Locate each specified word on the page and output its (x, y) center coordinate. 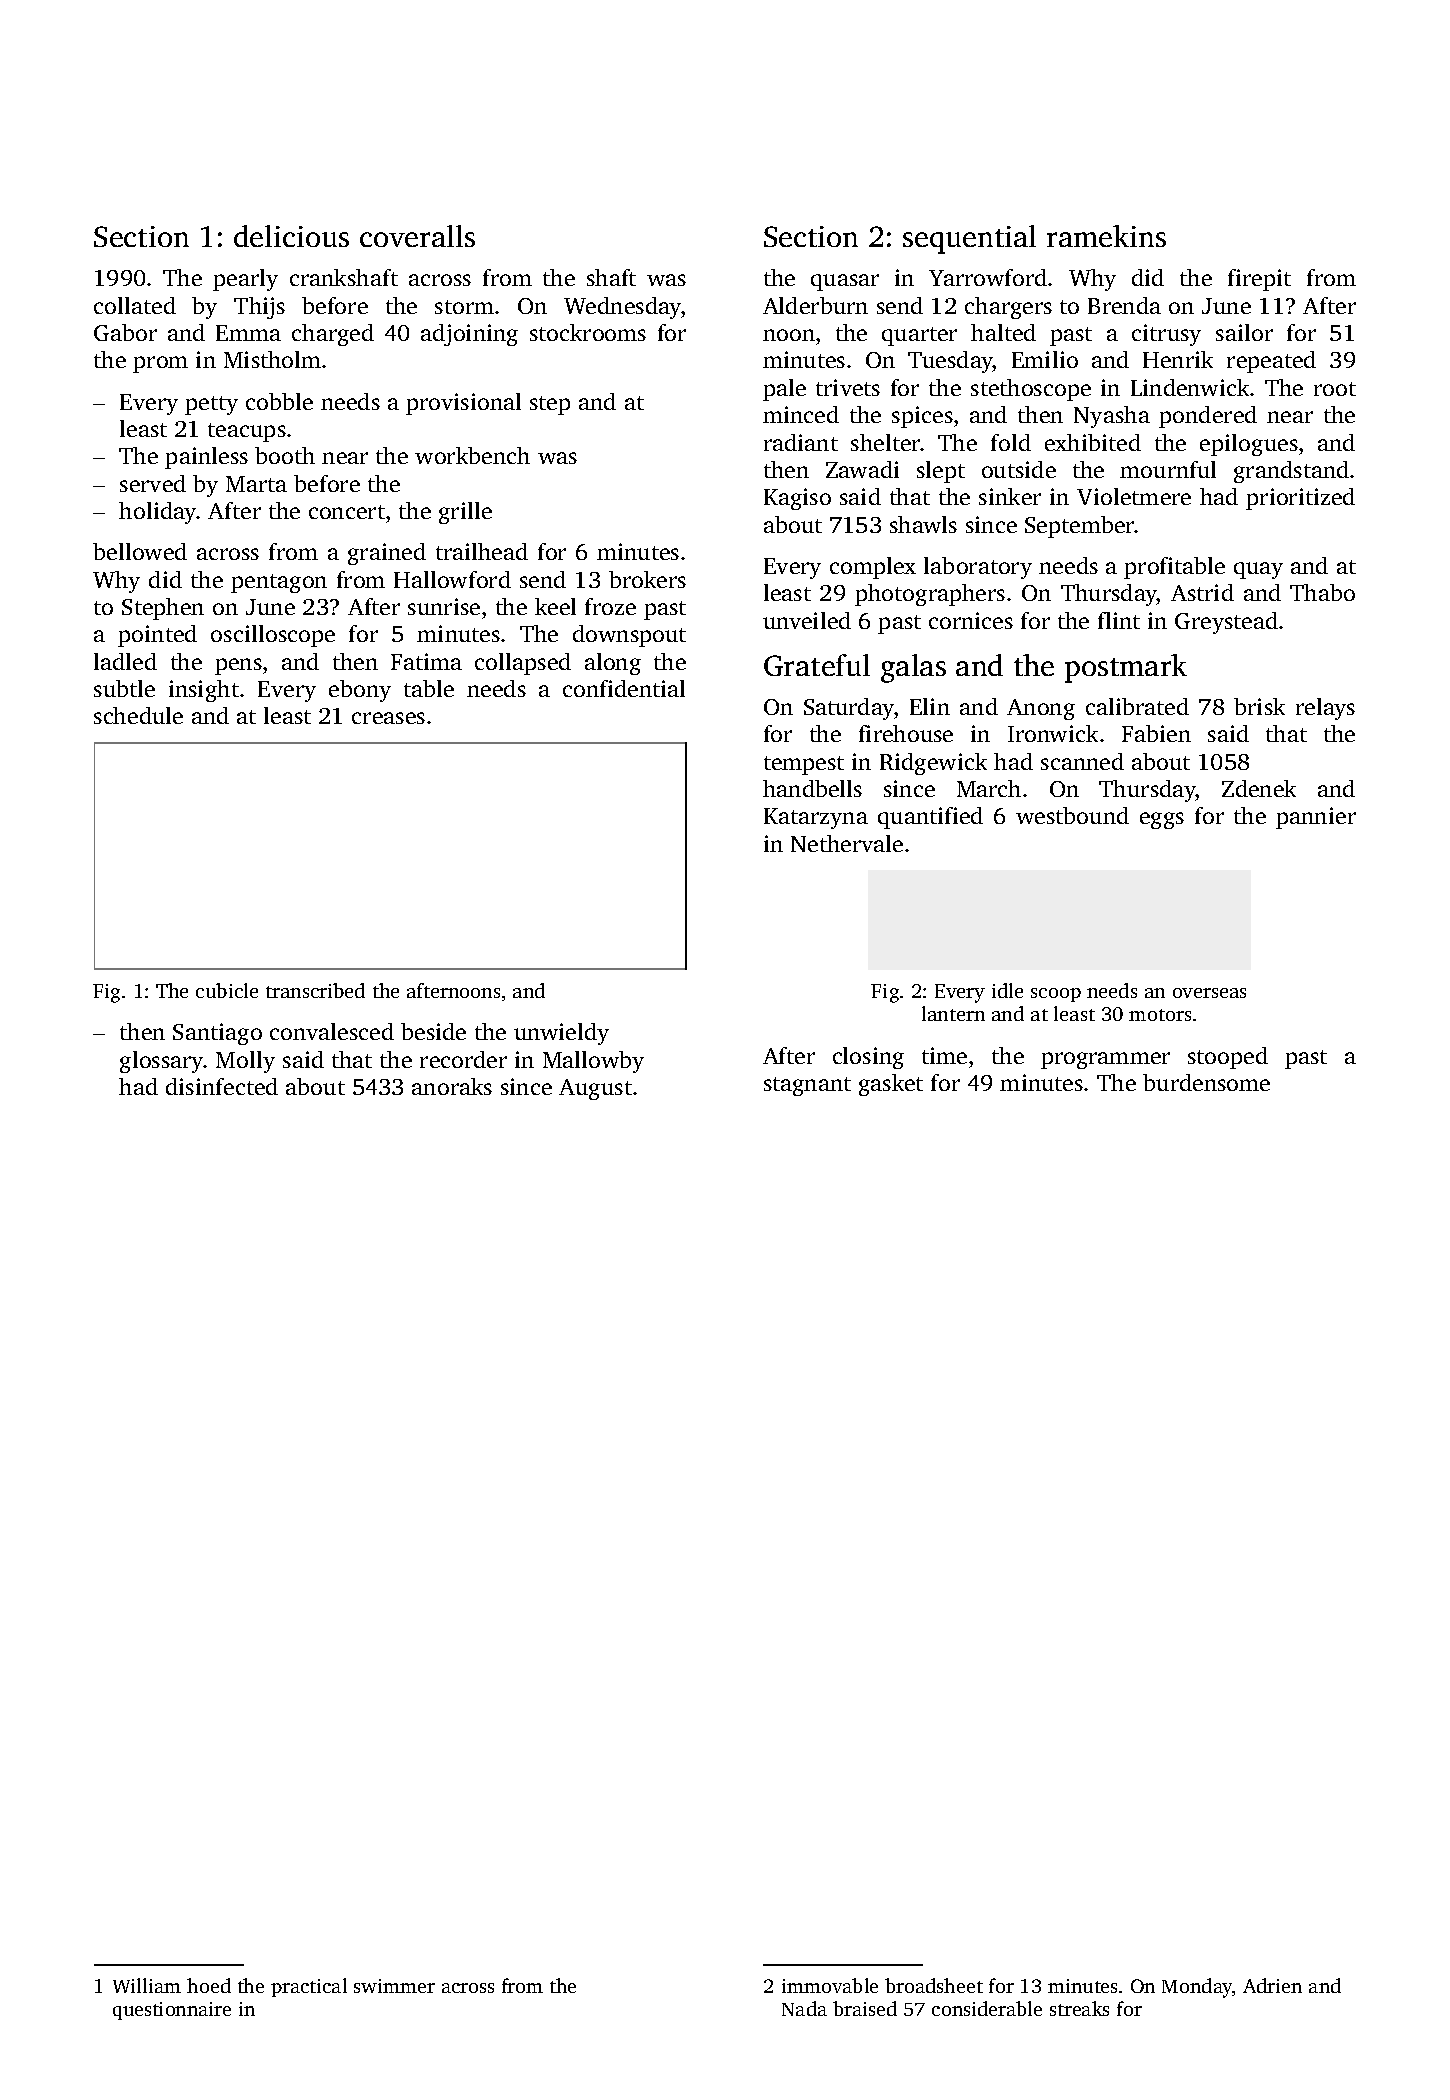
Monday (1197, 1988)
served (153, 483)
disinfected (222, 1086)
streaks (1079, 2008)
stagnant (807, 1086)
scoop (1056, 995)
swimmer (394, 1986)
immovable (830, 1985)
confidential (624, 688)
